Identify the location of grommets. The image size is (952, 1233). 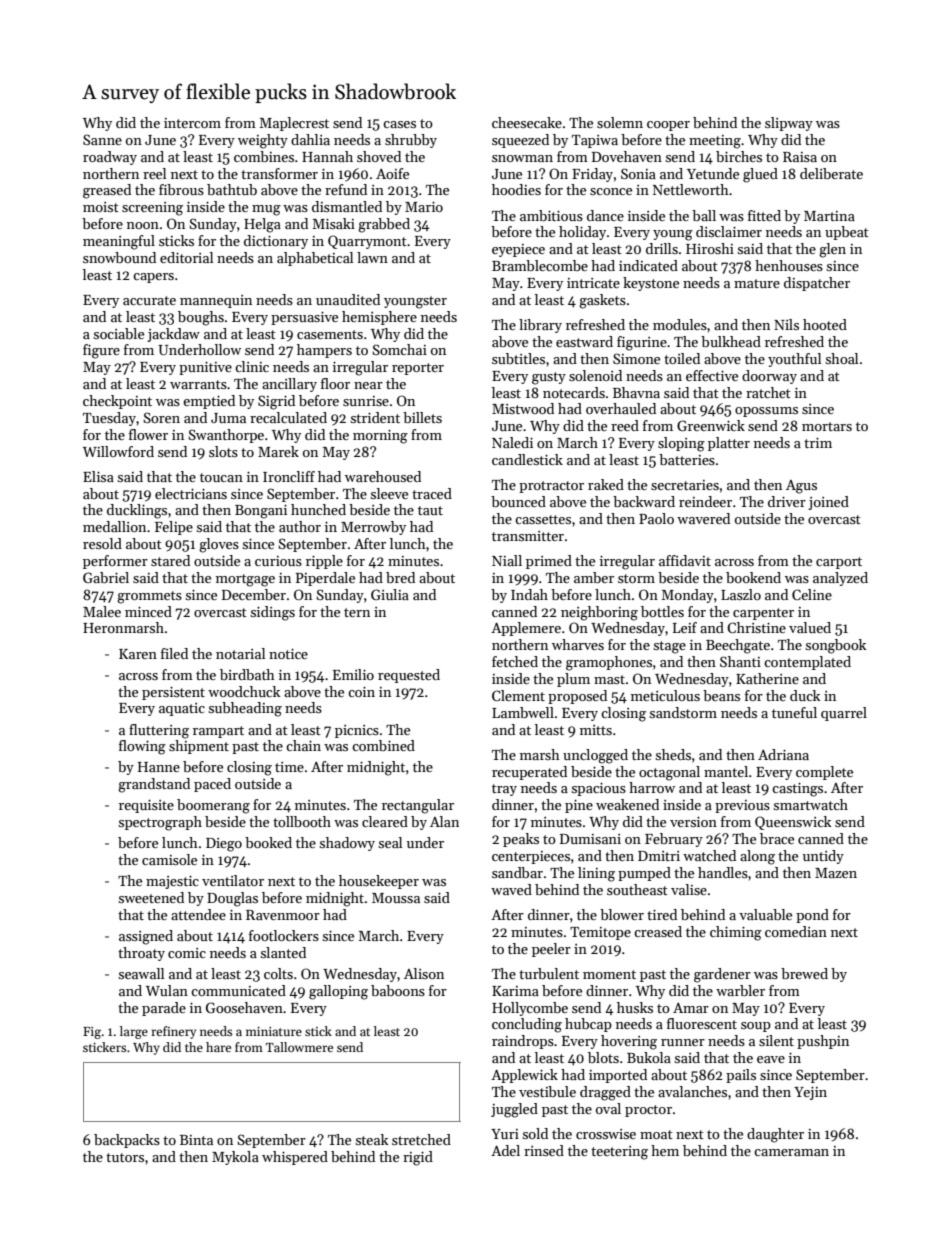
(149, 597).
